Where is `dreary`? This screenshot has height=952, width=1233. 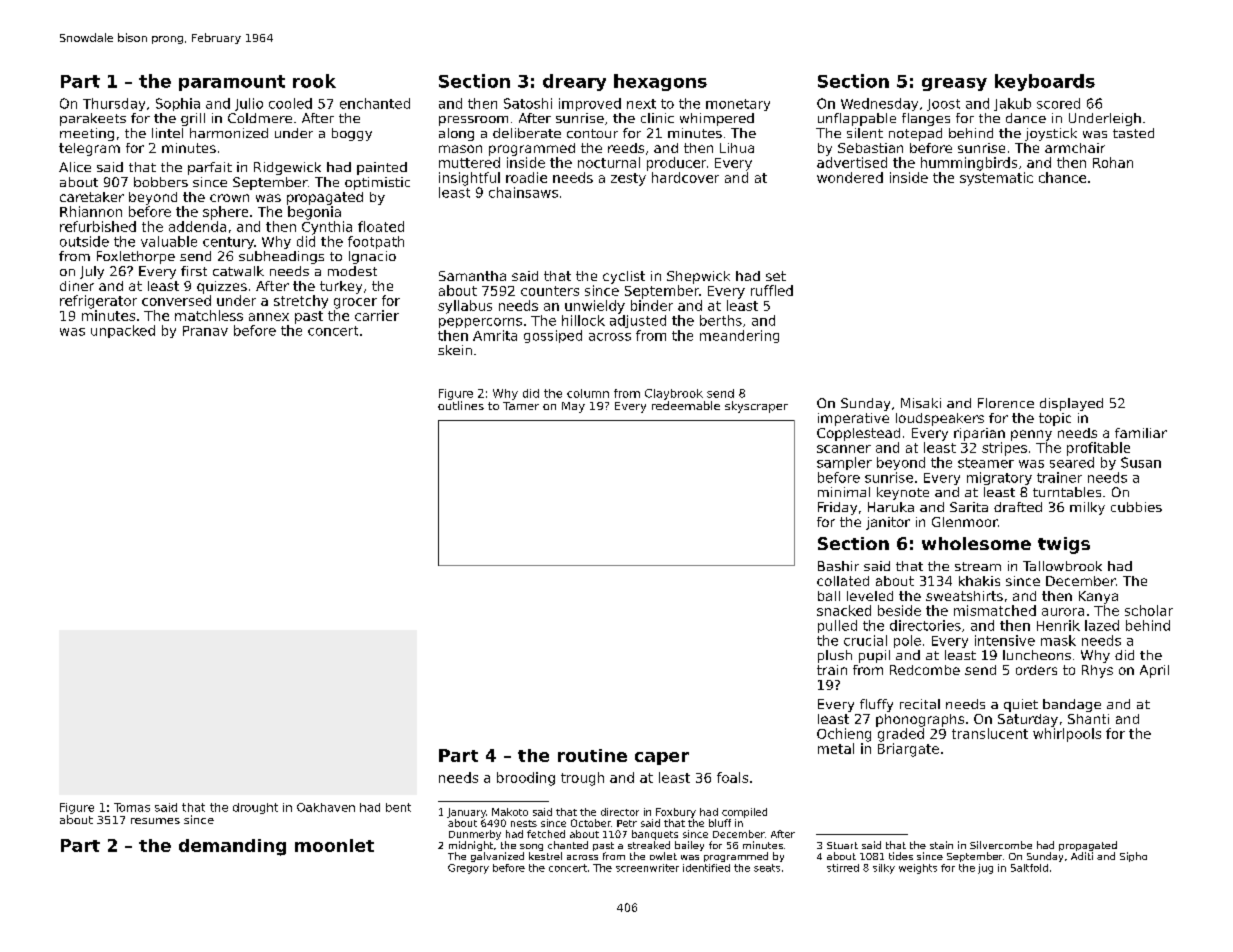 dreary is located at coordinates (574, 82).
